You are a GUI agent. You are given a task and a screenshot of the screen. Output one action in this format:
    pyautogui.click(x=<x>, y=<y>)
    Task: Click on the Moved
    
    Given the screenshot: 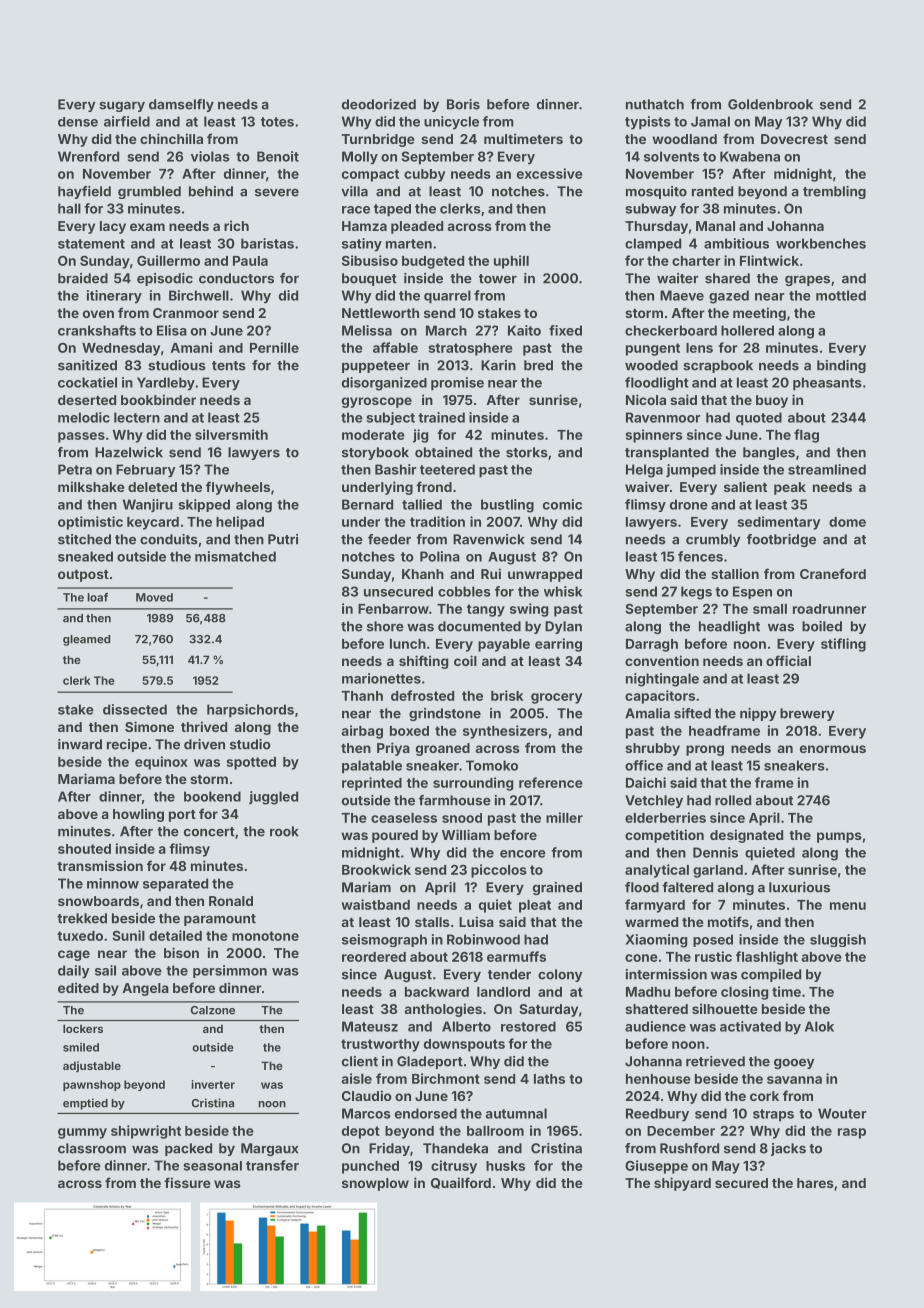 What is the action you would take?
    pyautogui.click(x=154, y=597)
